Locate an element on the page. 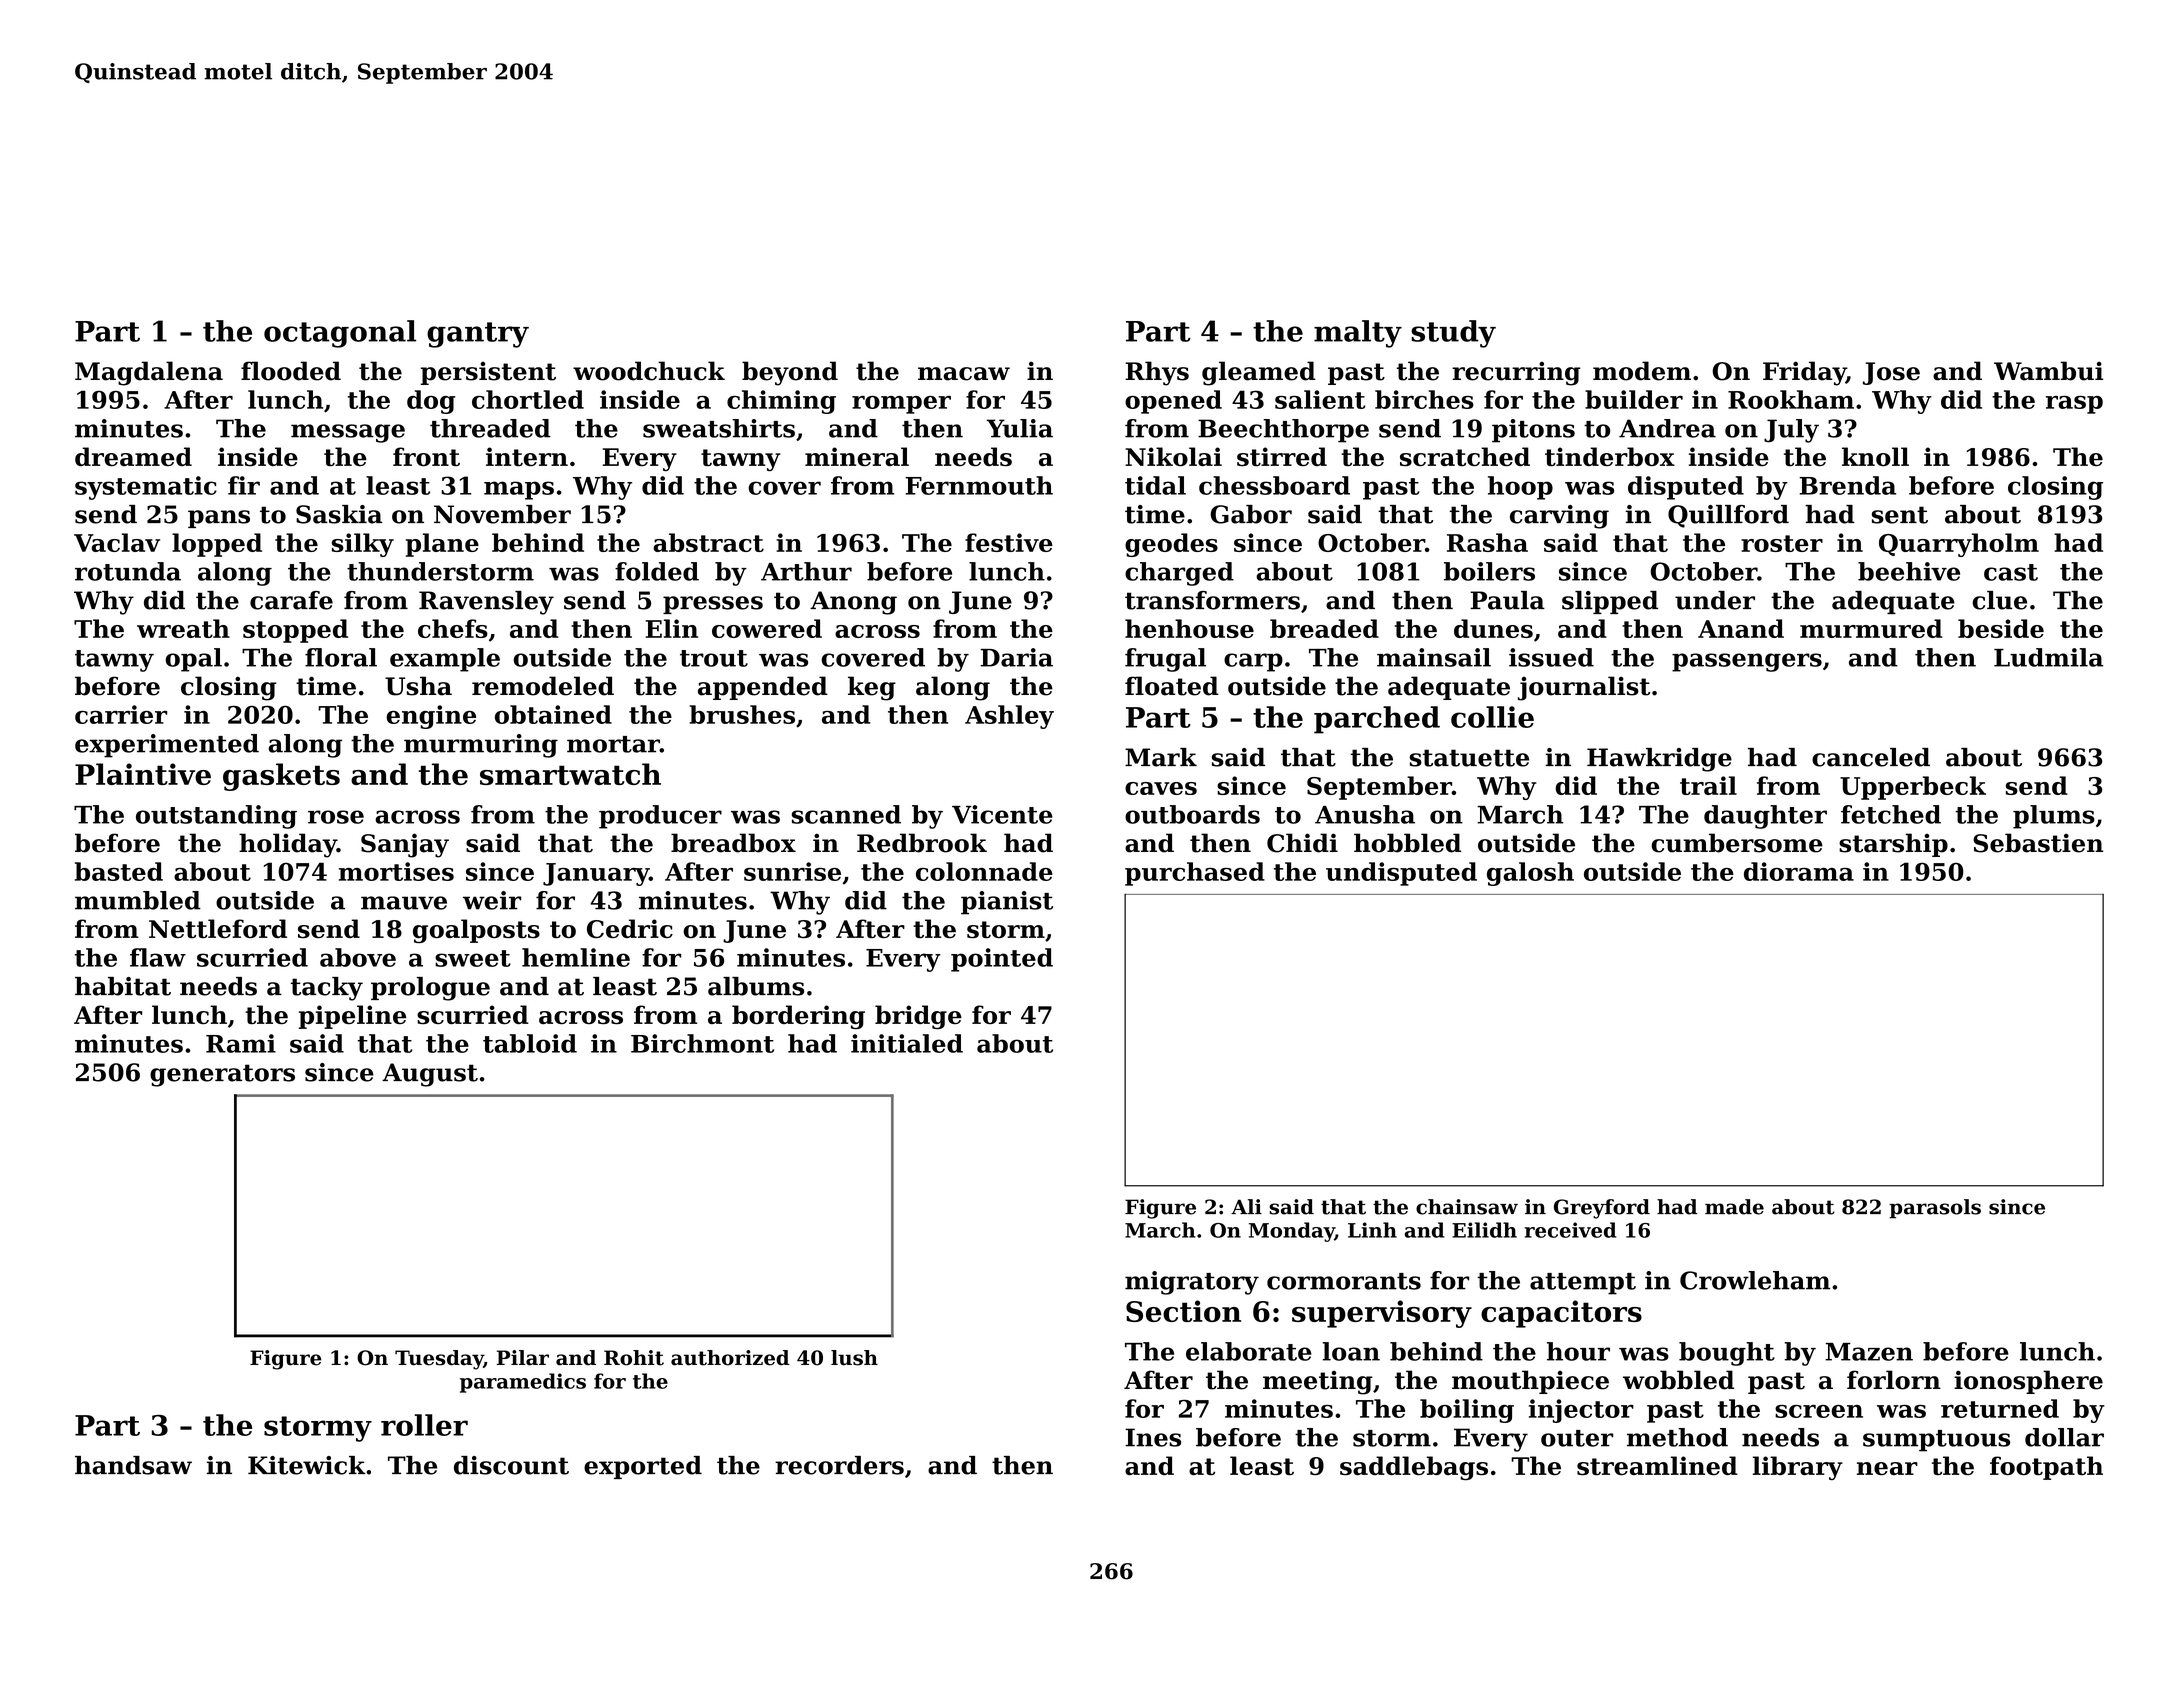  producer is located at coordinates (660, 817).
